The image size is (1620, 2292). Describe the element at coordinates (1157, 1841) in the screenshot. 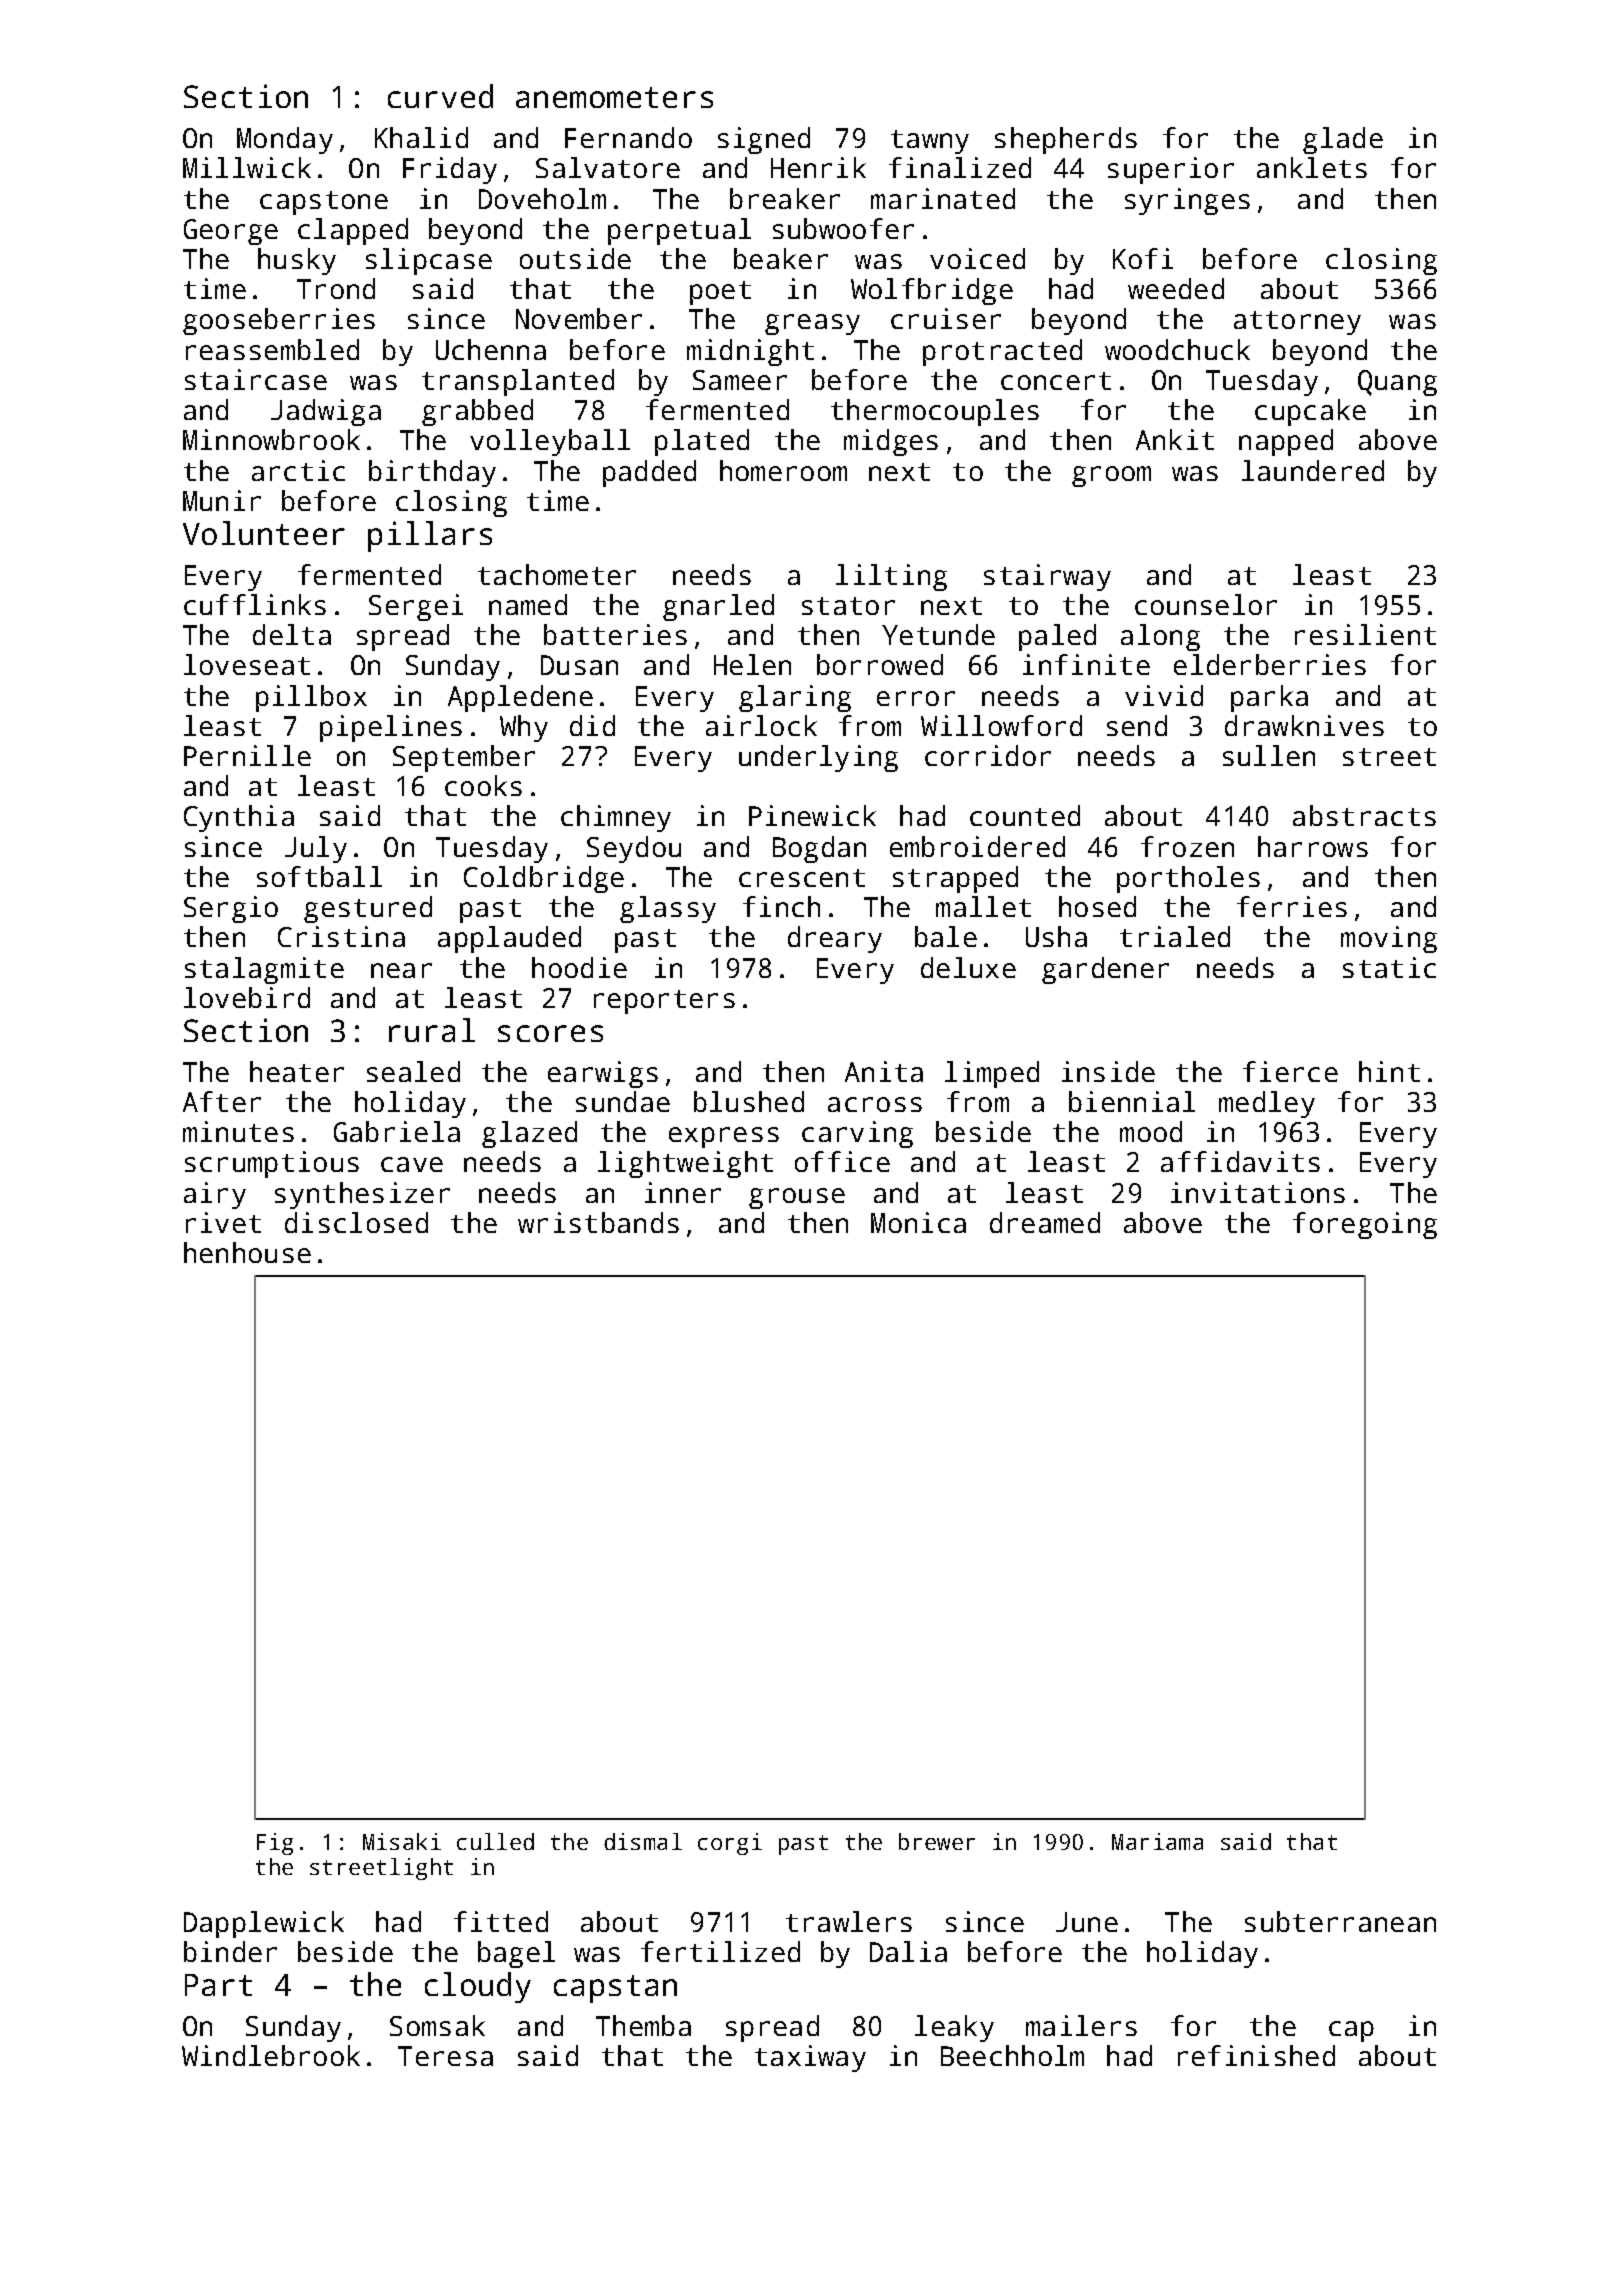

I see `Mariama` at that location.
